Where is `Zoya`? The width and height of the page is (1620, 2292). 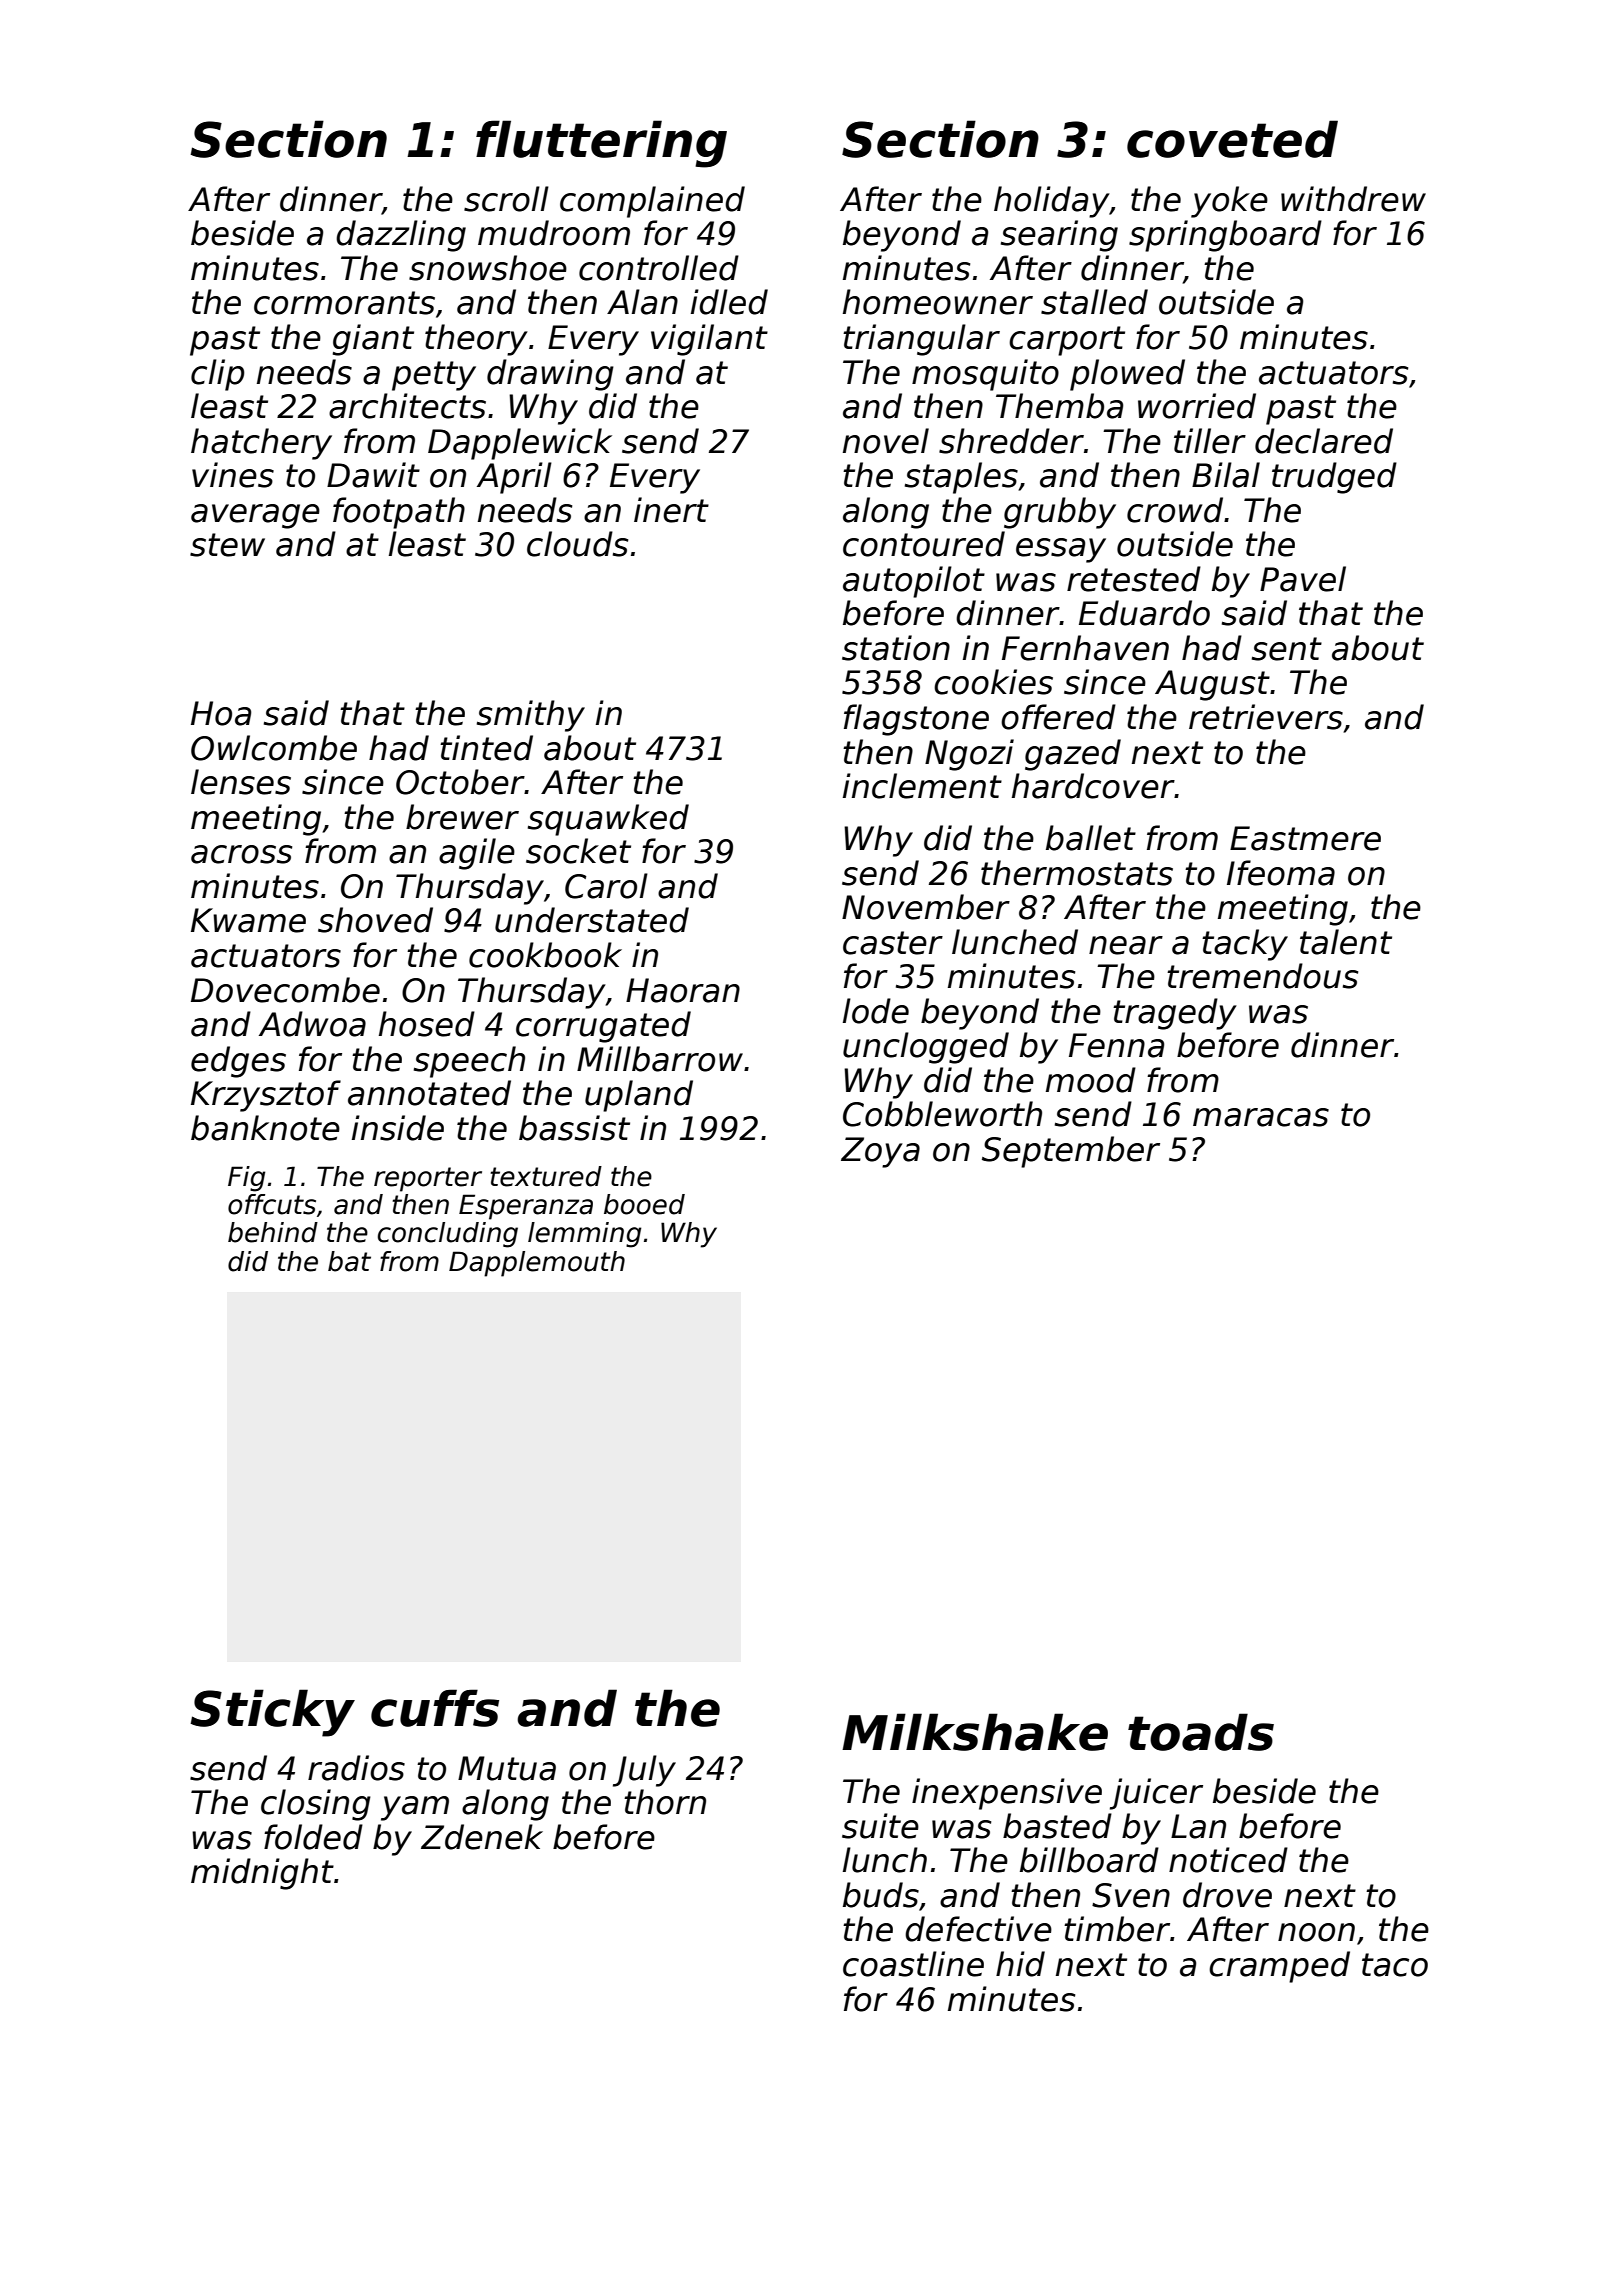 Zoya is located at coordinates (880, 1152).
